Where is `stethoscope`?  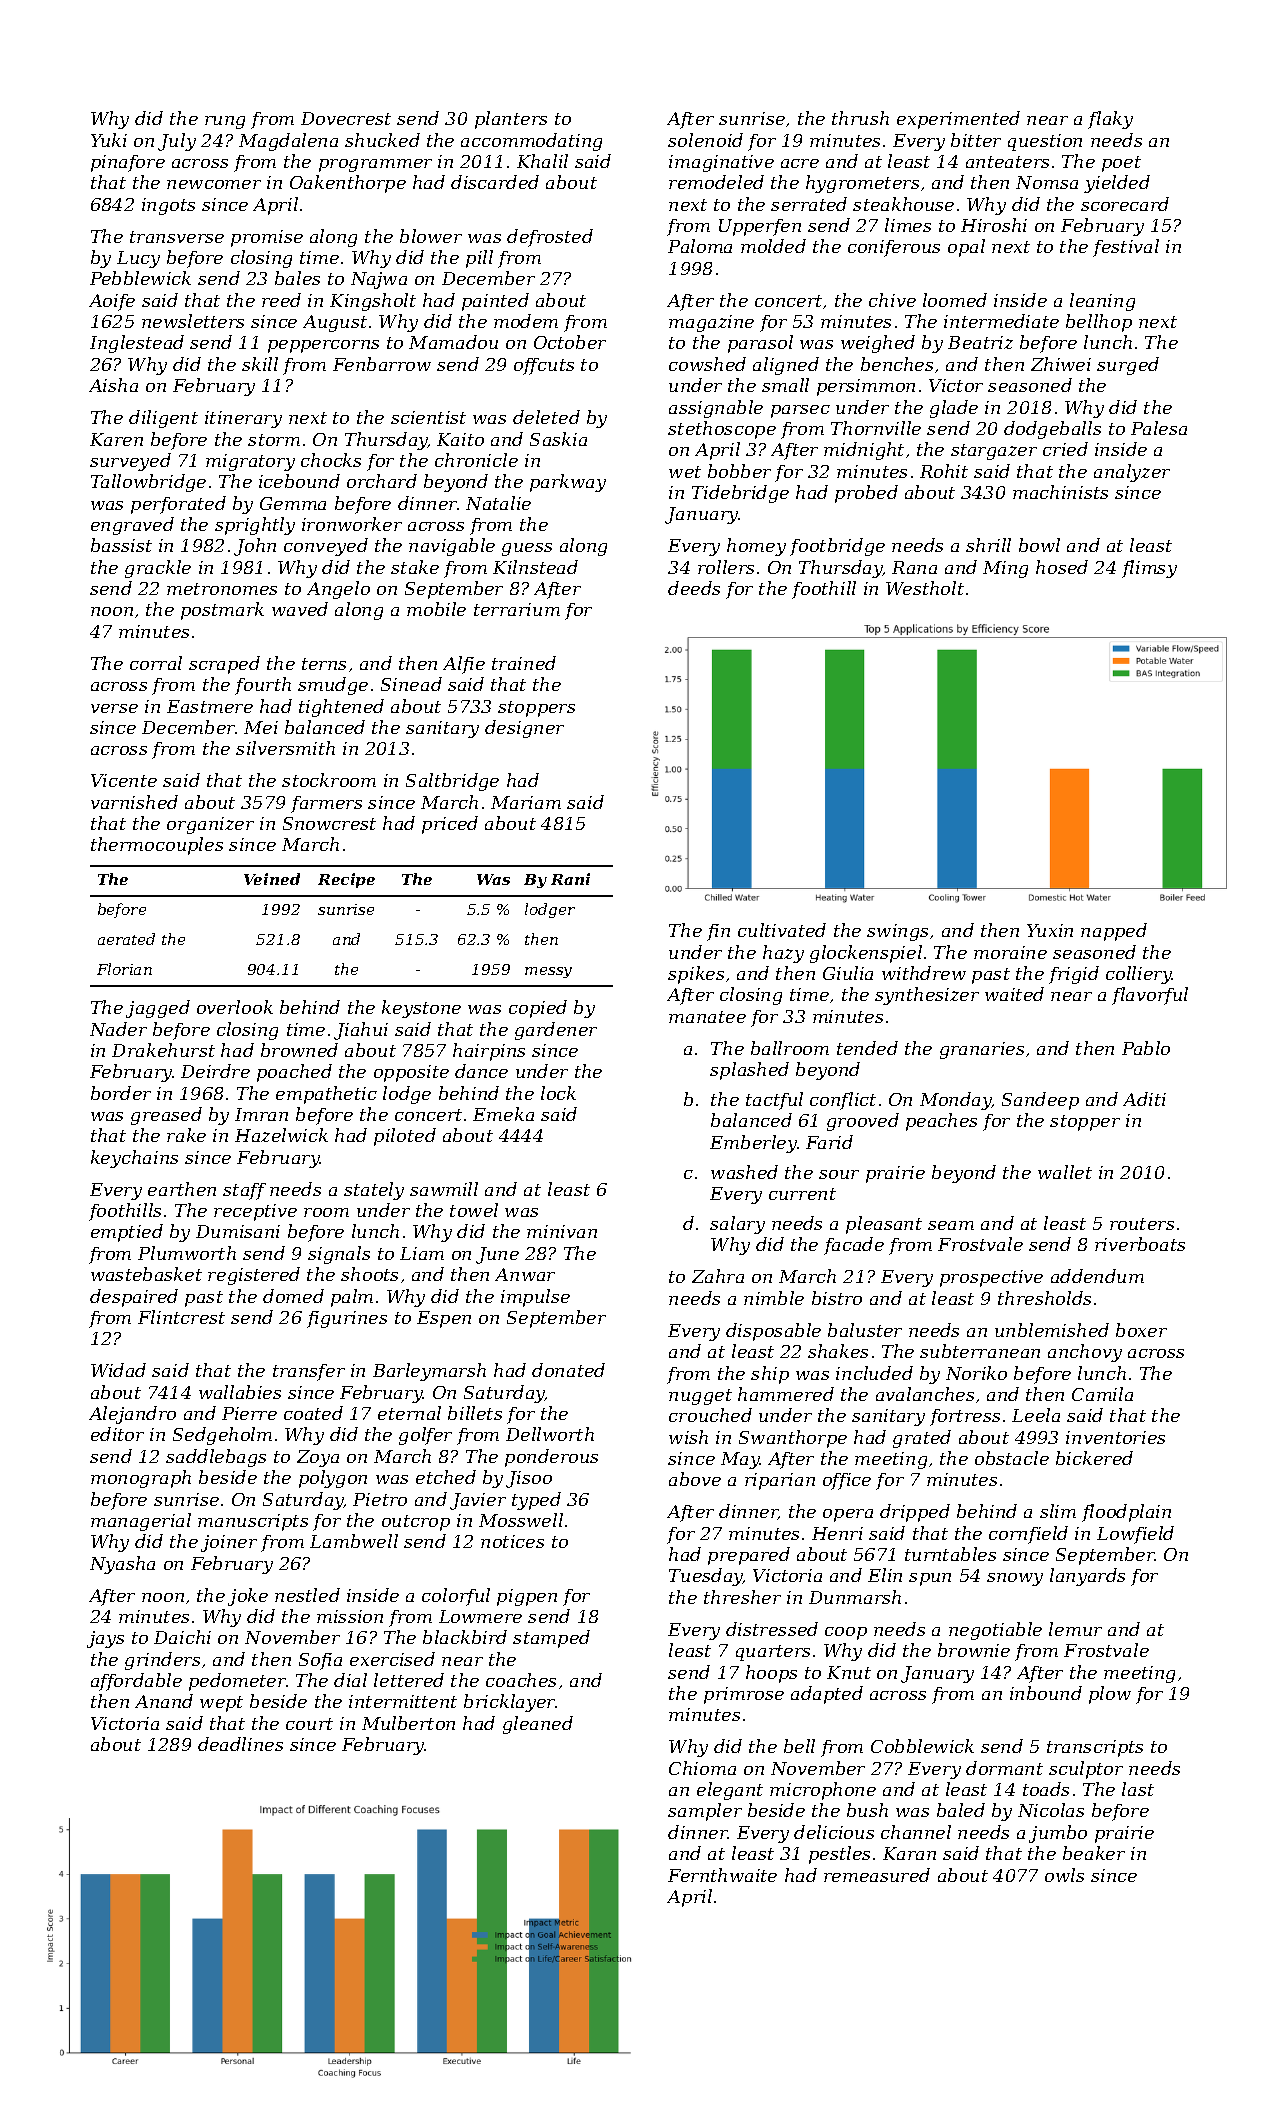 stethoscope is located at coordinates (722, 430).
